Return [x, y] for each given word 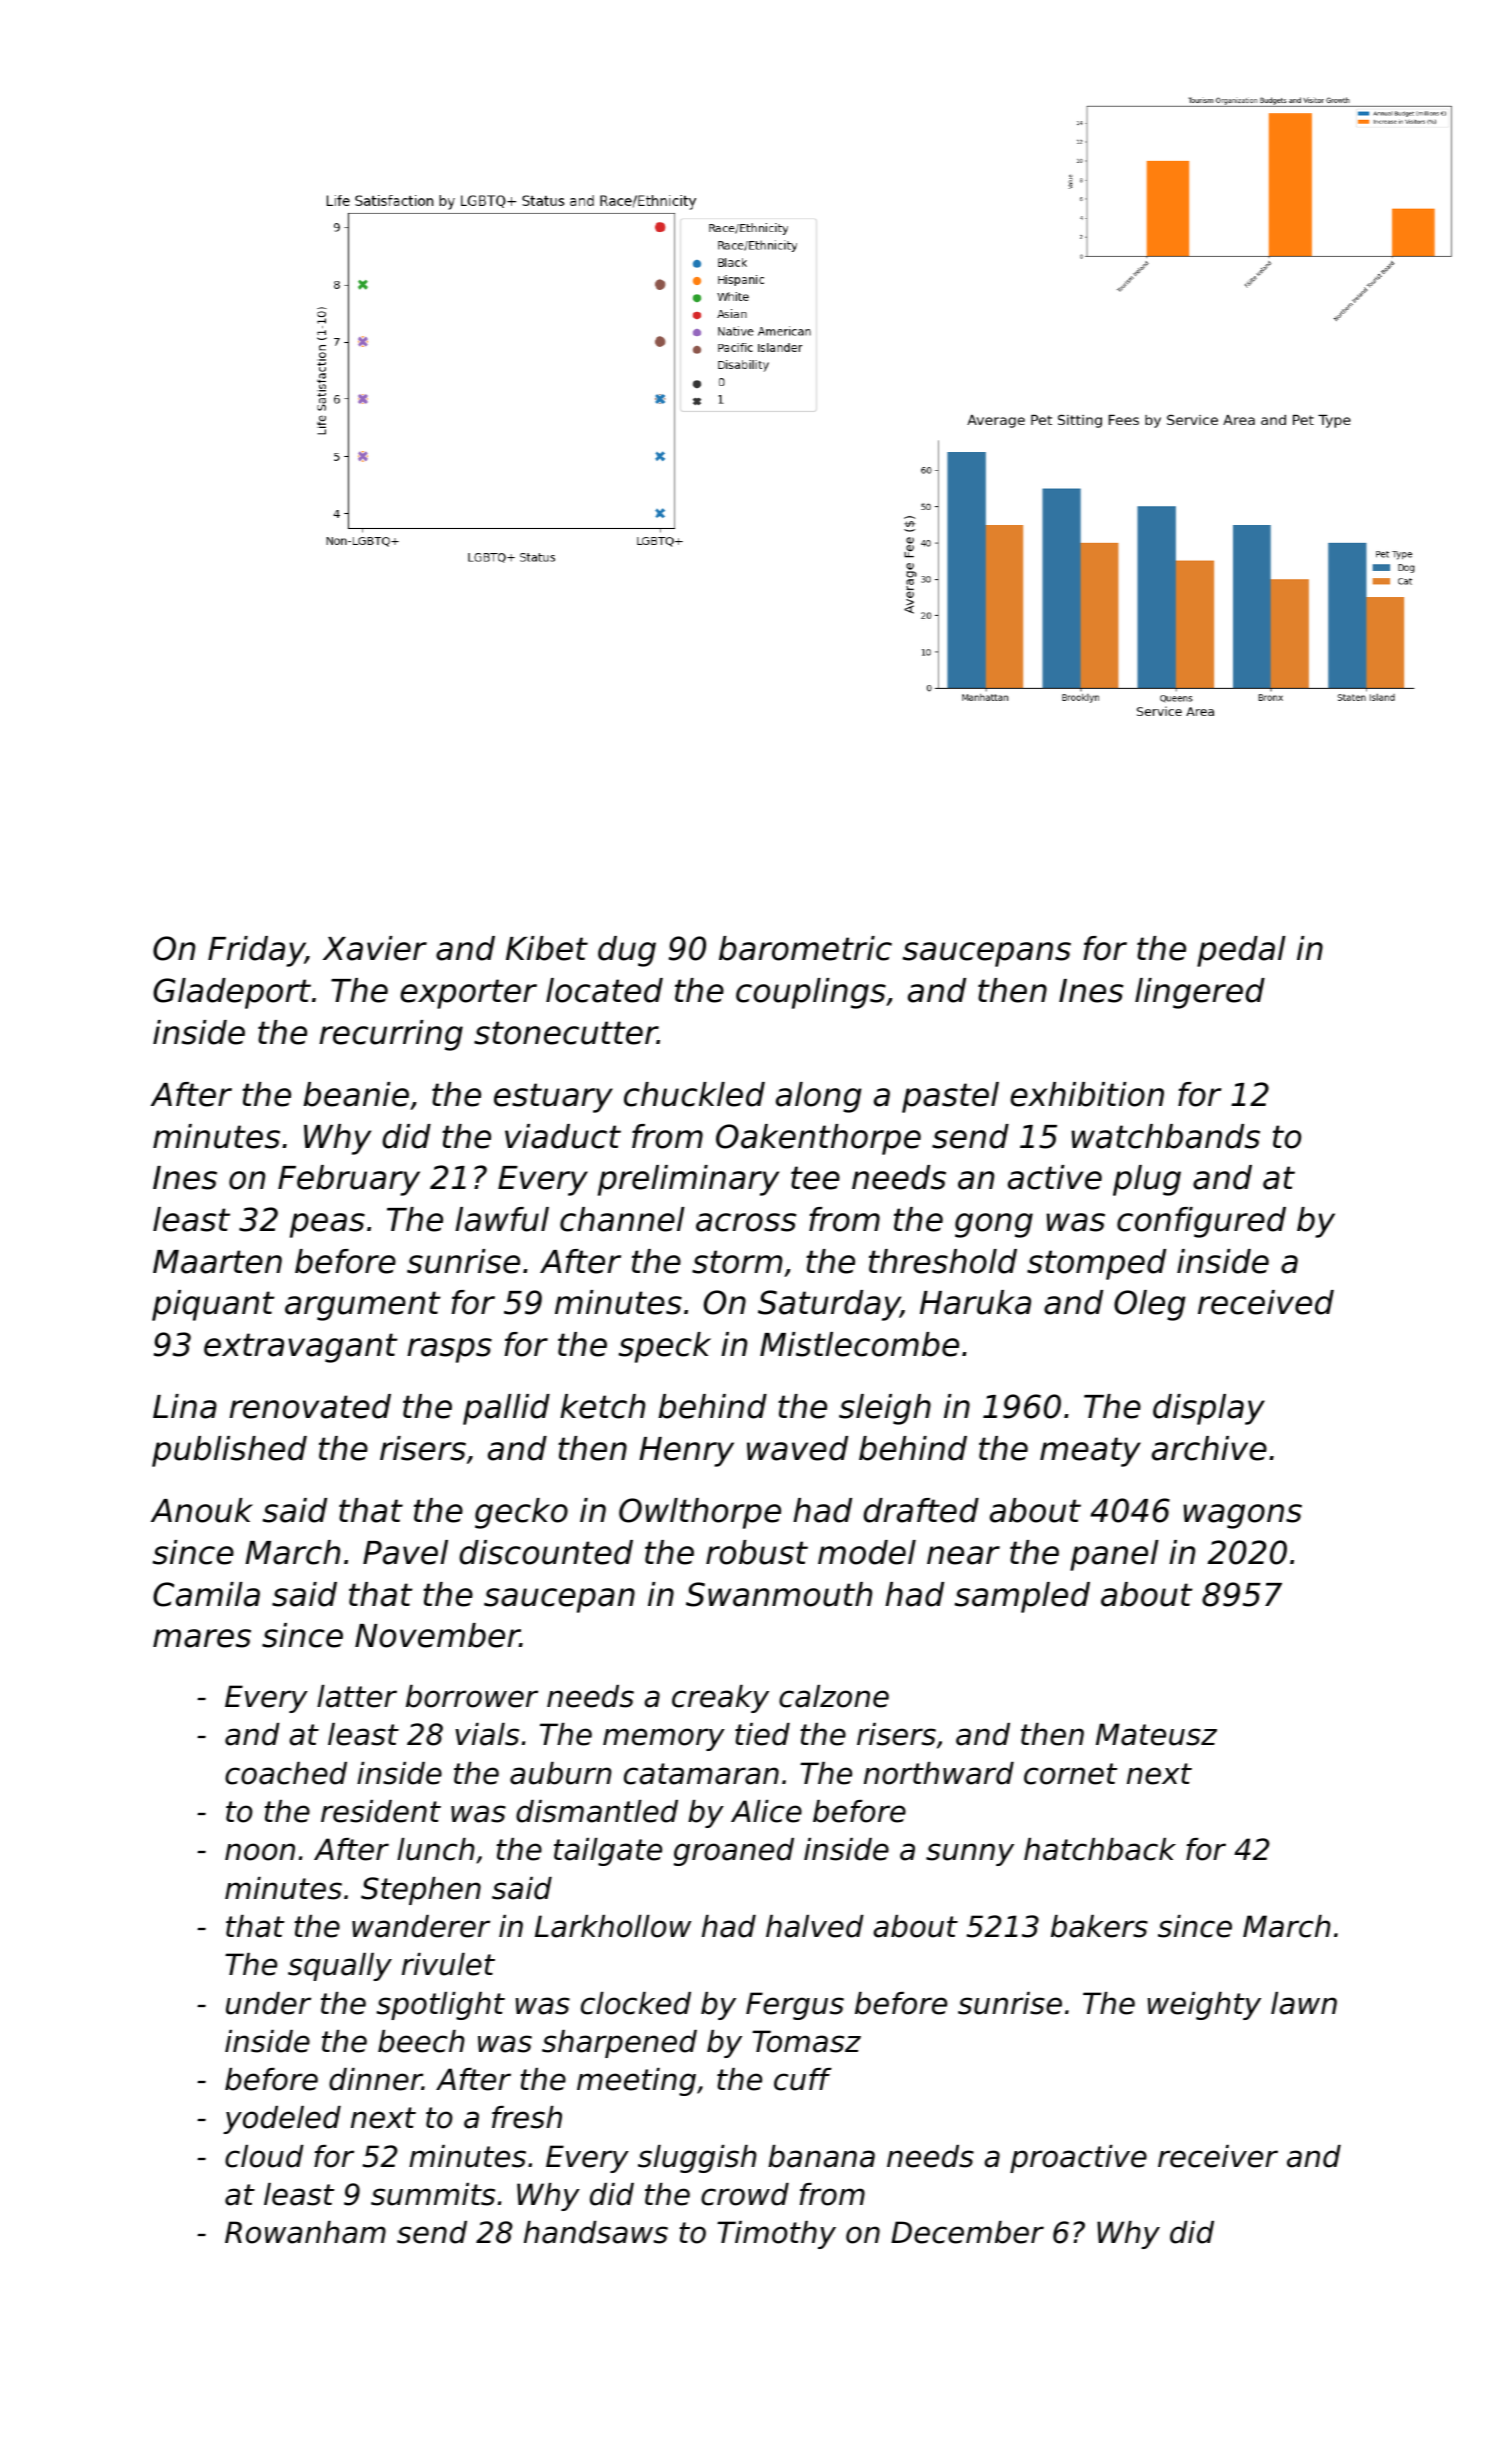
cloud [264, 2156]
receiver [1218, 2156]
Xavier [375, 948]
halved [815, 1926]
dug [627, 951]
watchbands [1166, 1136]
